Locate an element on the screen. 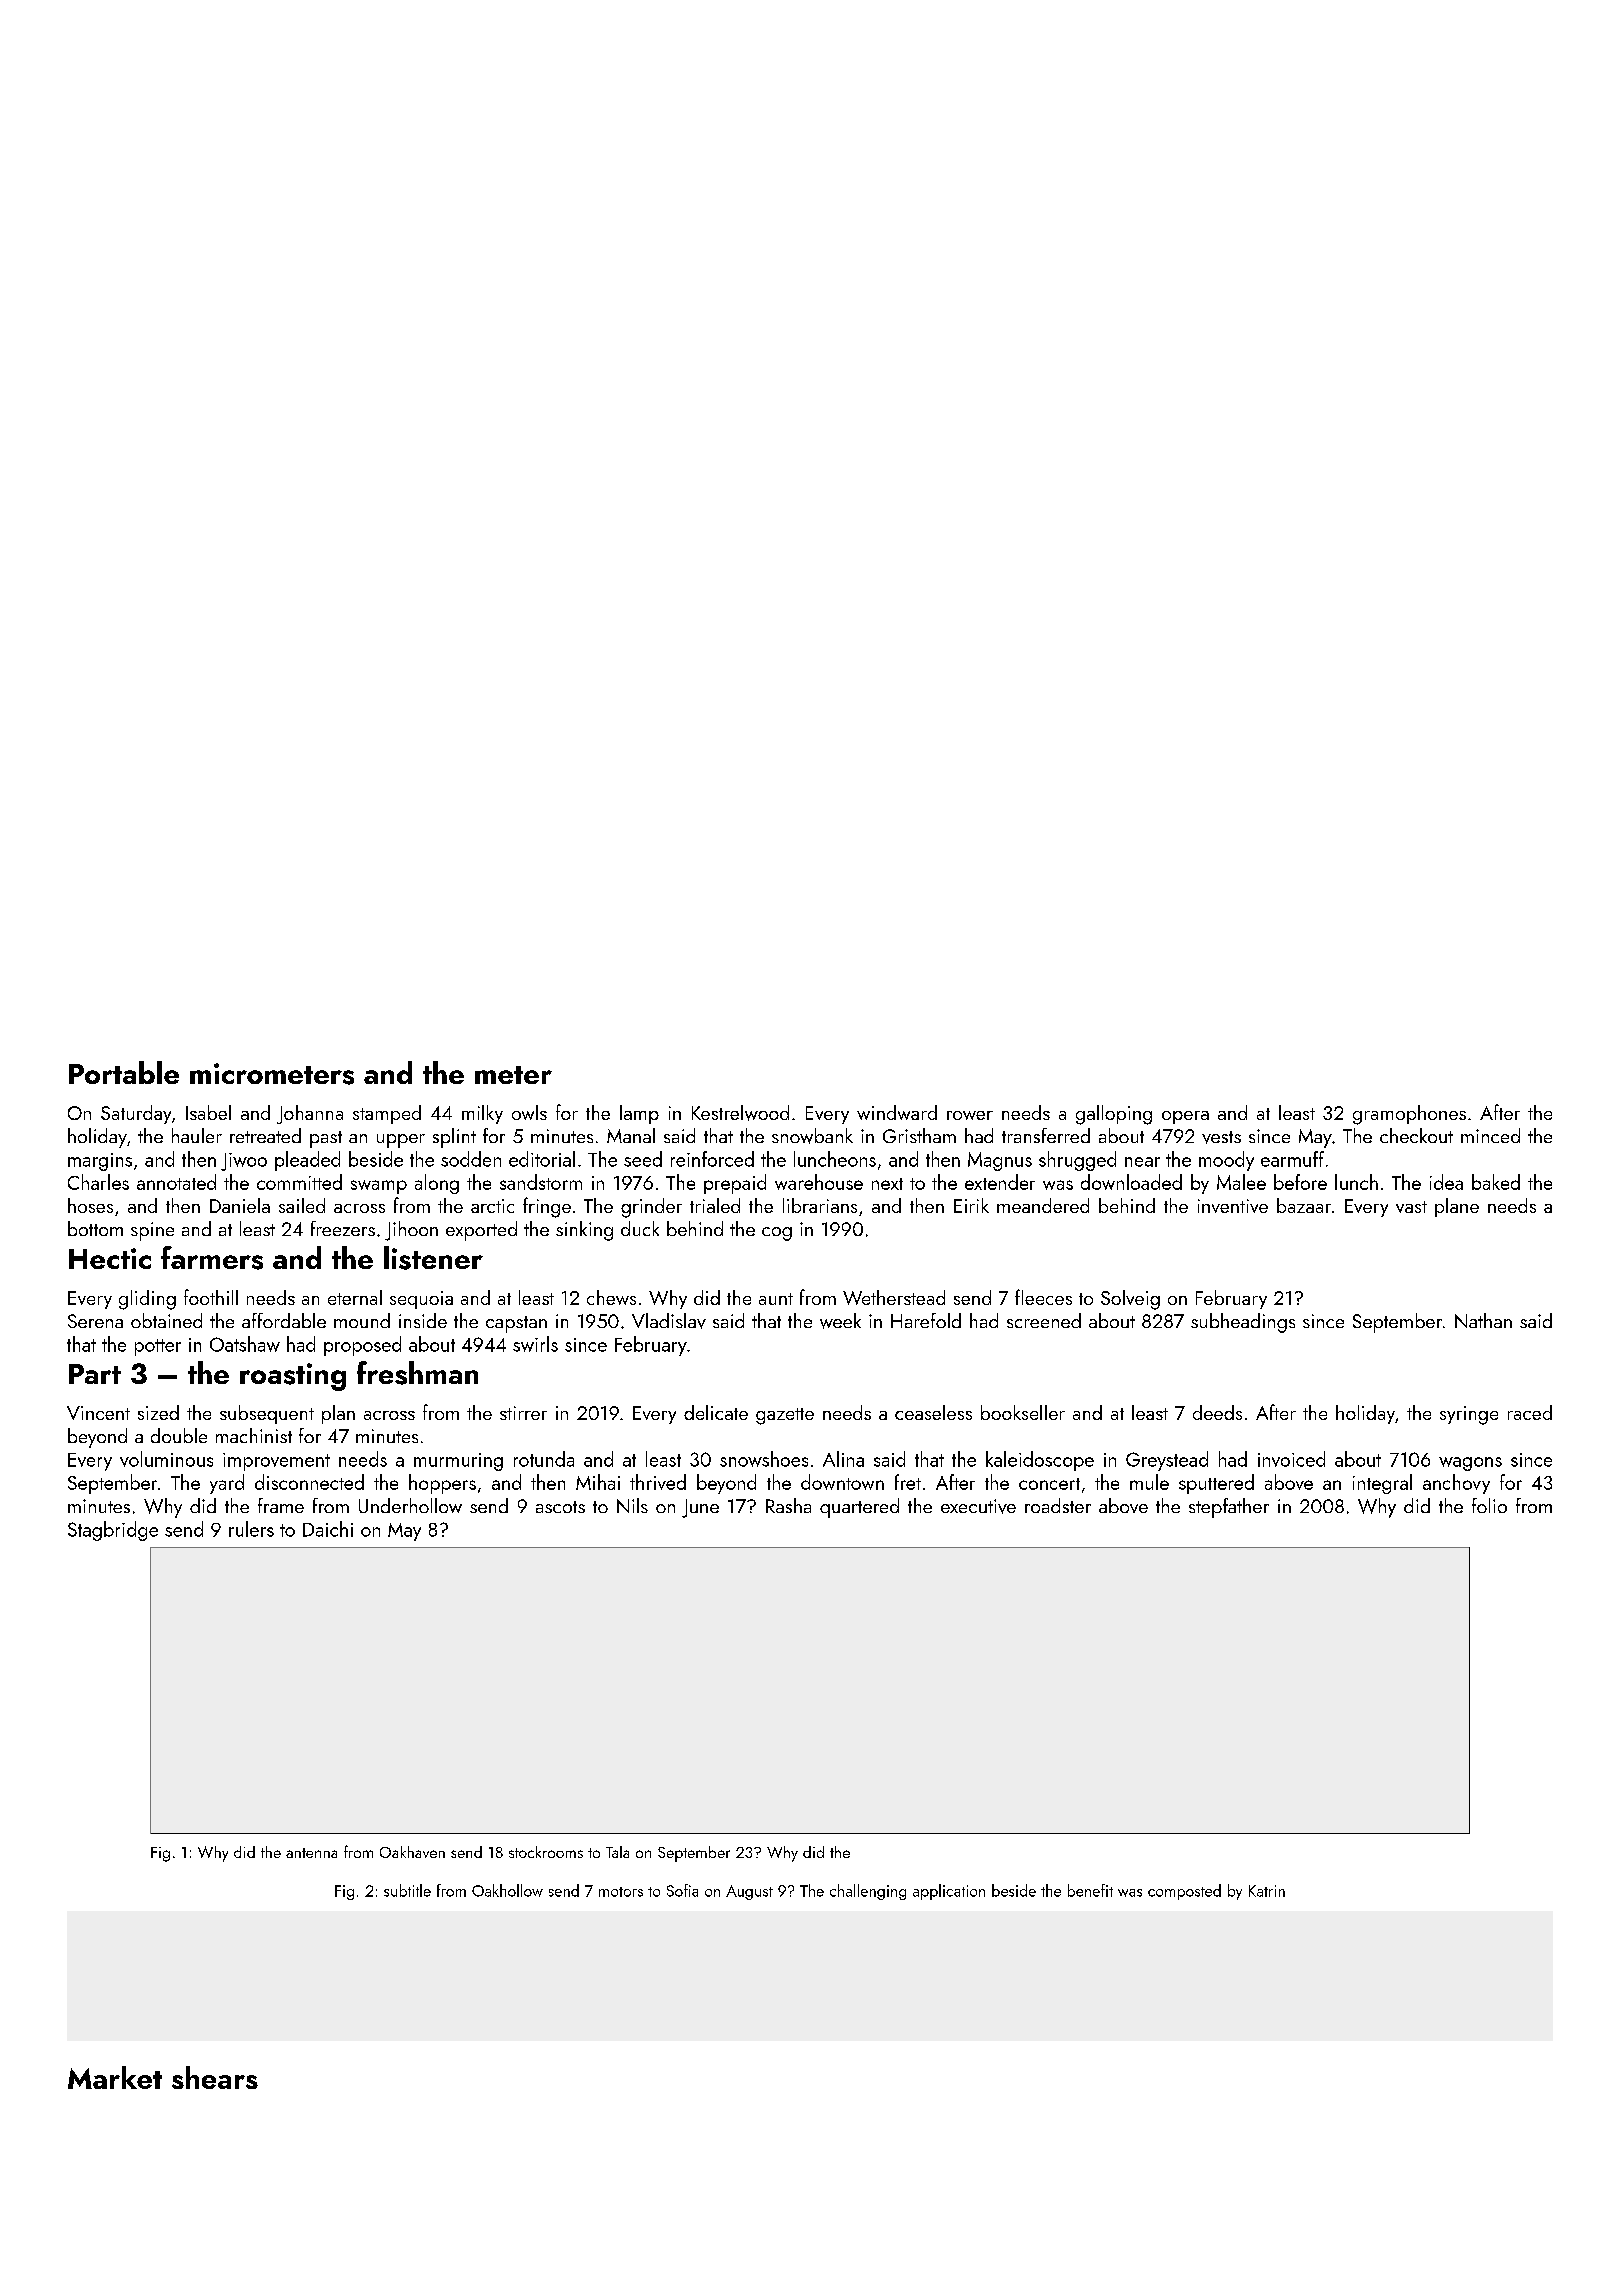 Image resolution: width=1620 pixels, height=2292 pixels. shears is located at coordinates (215, 2077).
